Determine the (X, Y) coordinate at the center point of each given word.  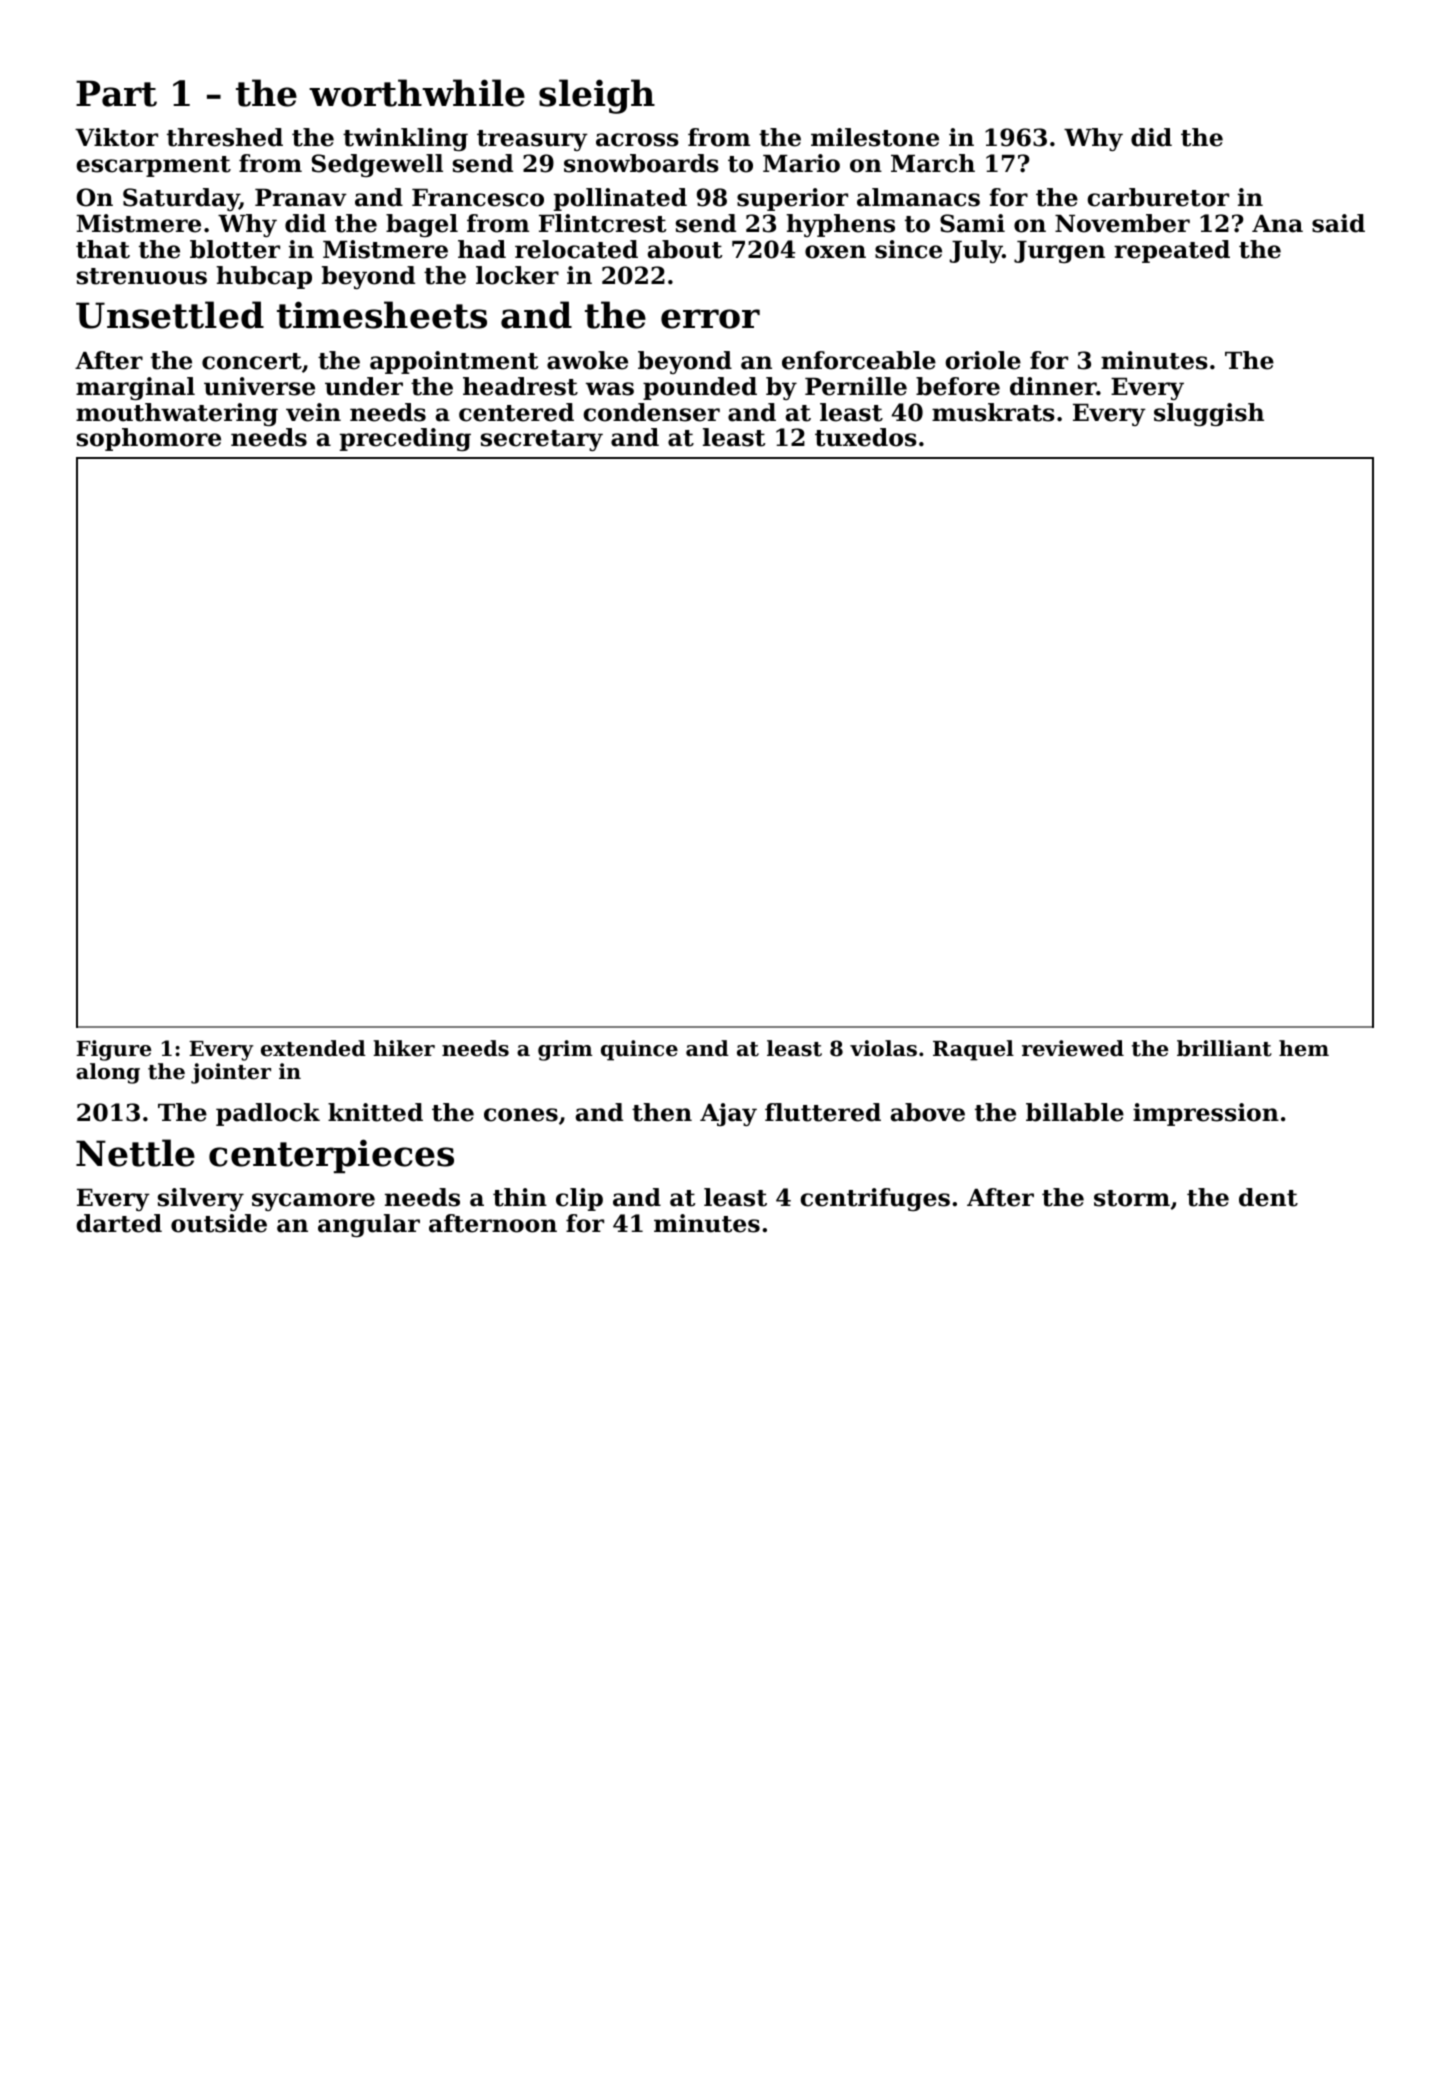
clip (579, 1199)
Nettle (135, 1153)
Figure (113, 1050)
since (908, 249)
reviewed (1073, 1048)
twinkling (405, 139)
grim (565, 1050)
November (1122, 223)
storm (1132, 1198)
